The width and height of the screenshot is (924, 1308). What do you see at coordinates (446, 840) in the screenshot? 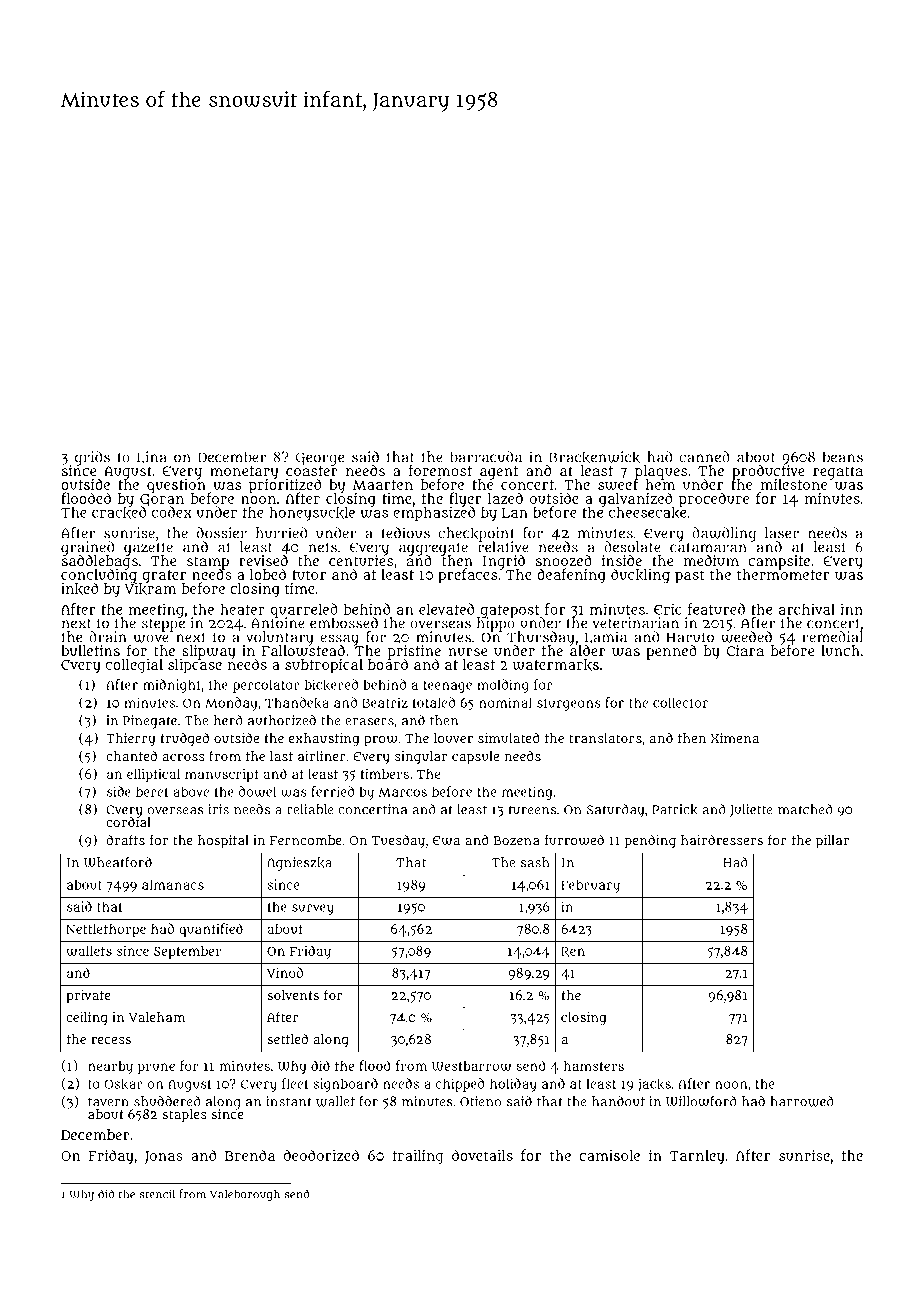
I see `Ewa` at bounding box center [446, 840].
